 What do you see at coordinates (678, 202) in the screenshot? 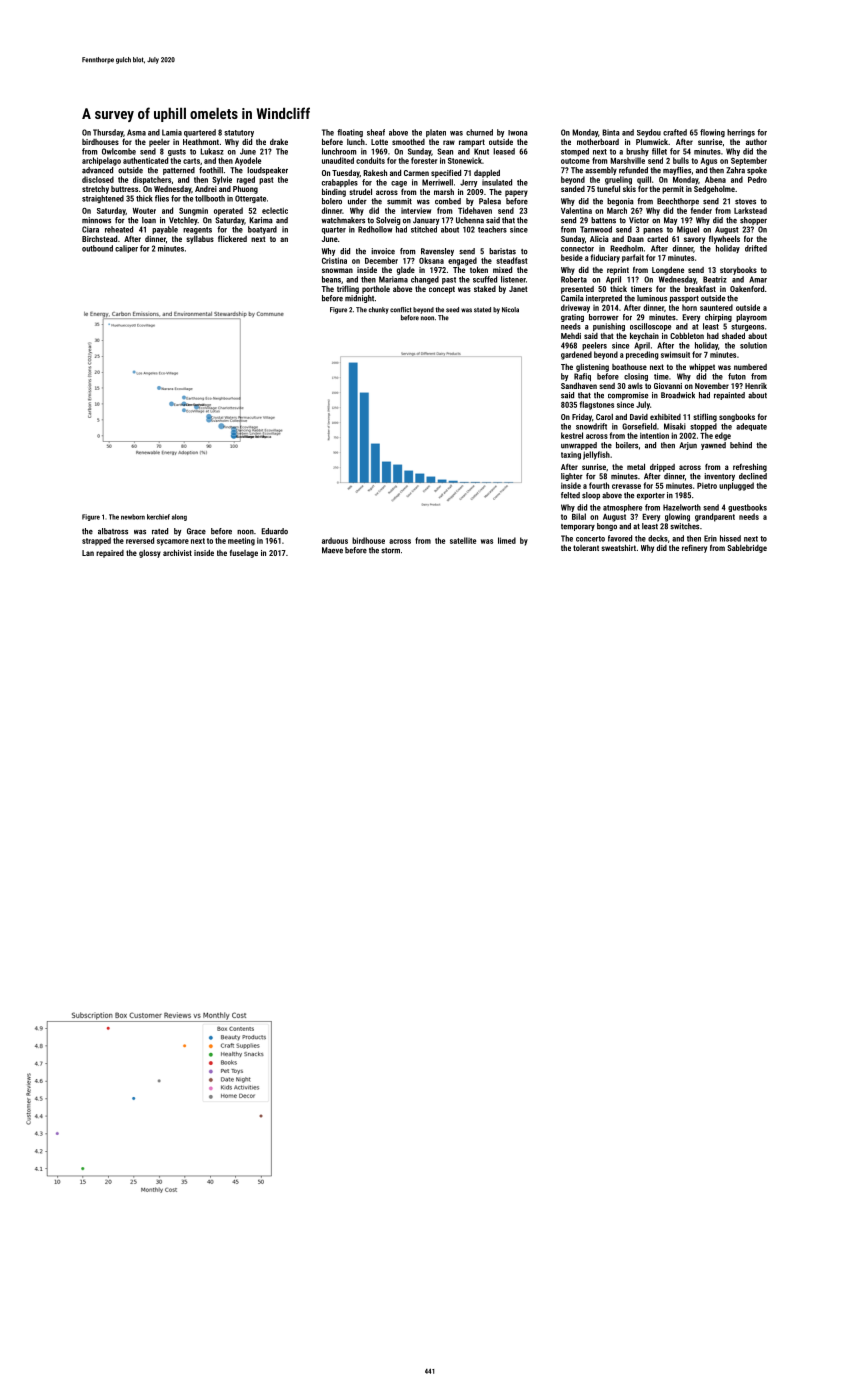
I see `Beechthorpe` at bounding box center [678, 202].
